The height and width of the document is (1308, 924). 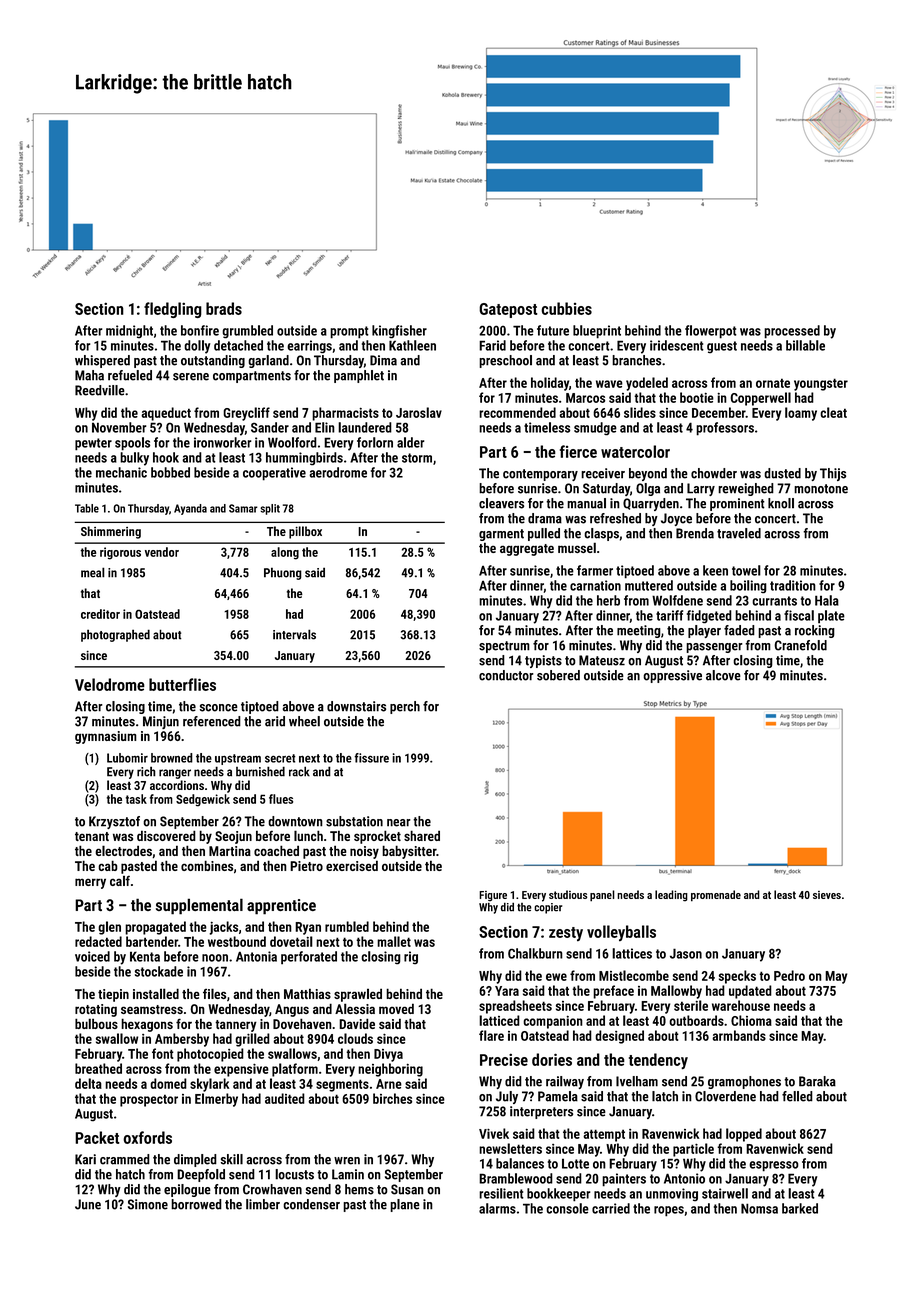 I want to click on crammed, so click(x=125, y=1159).
